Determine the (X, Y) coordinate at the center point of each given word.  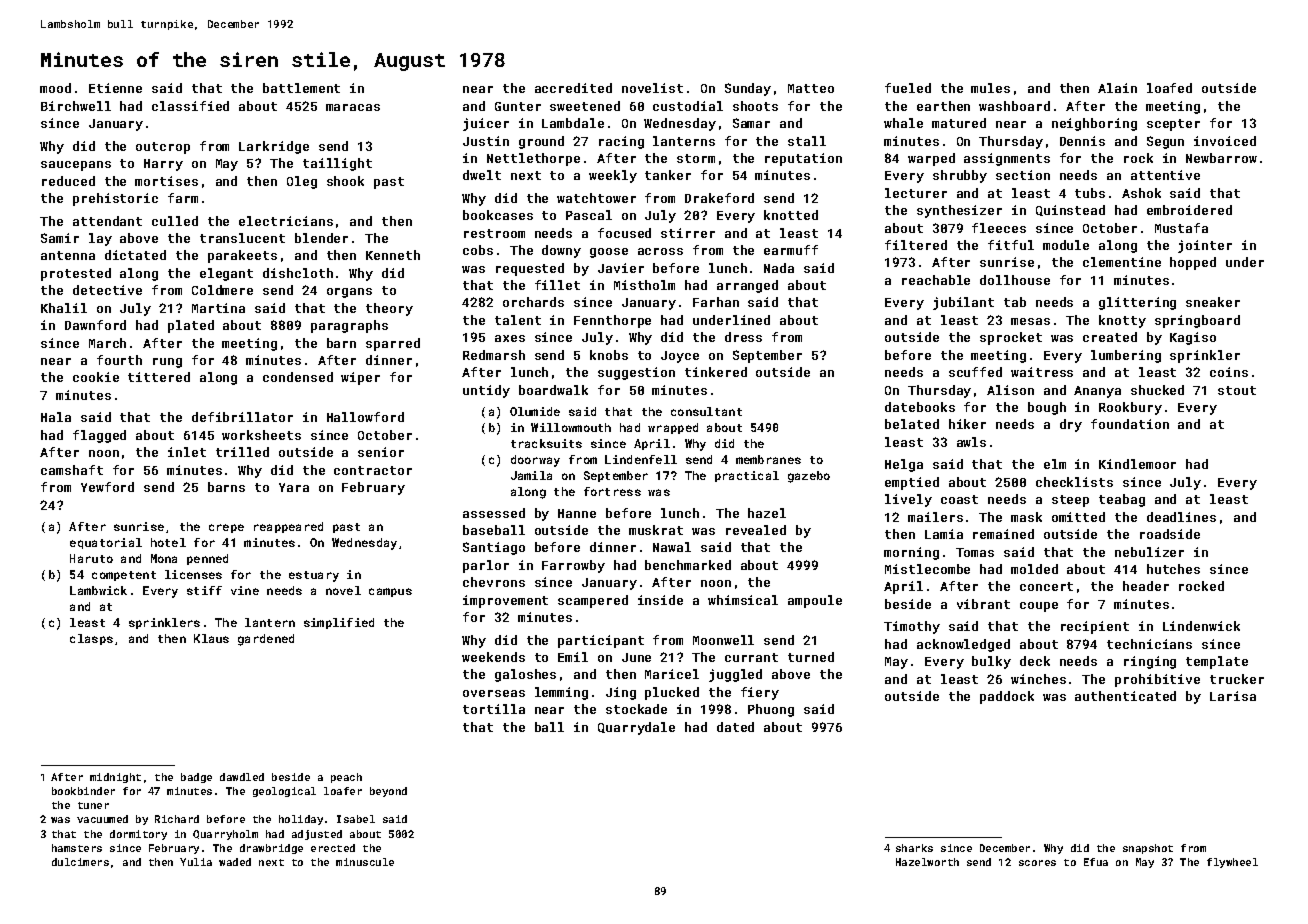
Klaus (211, 638)
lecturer (916, 193)
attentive (1165, 175)
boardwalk (553, 390)
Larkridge (274, 147)
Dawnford (95, 325)
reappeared (288, 527)
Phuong (771, 710)
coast (959, 499)
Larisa (1233, 696)
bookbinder (83, 791)
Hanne (577, 513)
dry (1071, 425)
